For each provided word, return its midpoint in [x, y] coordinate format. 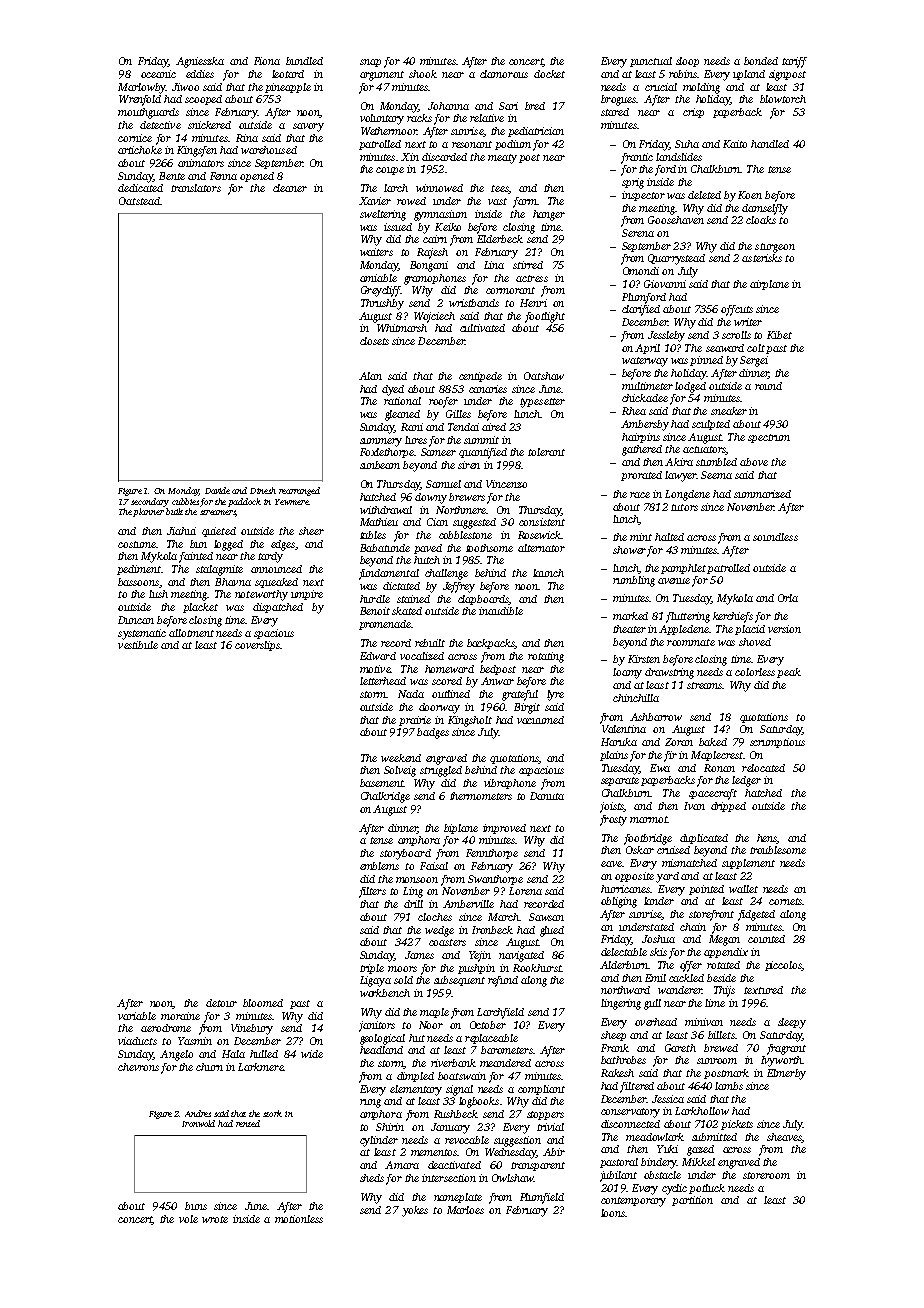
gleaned [402, 415]
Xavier [375, 201]
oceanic [158, 74]
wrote [215, 1219]
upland [749, 75]
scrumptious [777, 743]
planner [148, 512]
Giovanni [665, 284]
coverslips [257, 646]
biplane [461, 829]
